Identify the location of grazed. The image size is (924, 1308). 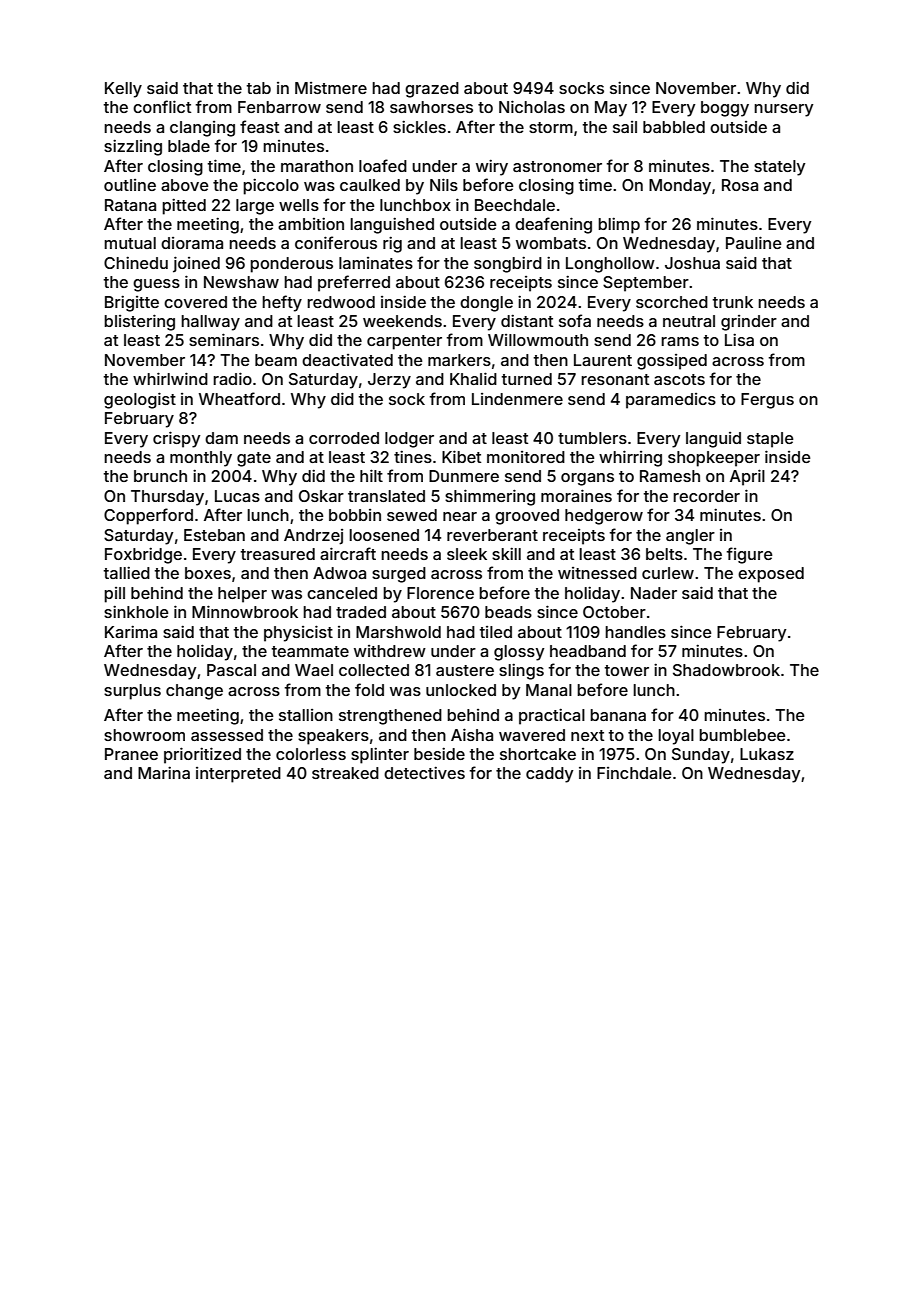
(432, 90).
